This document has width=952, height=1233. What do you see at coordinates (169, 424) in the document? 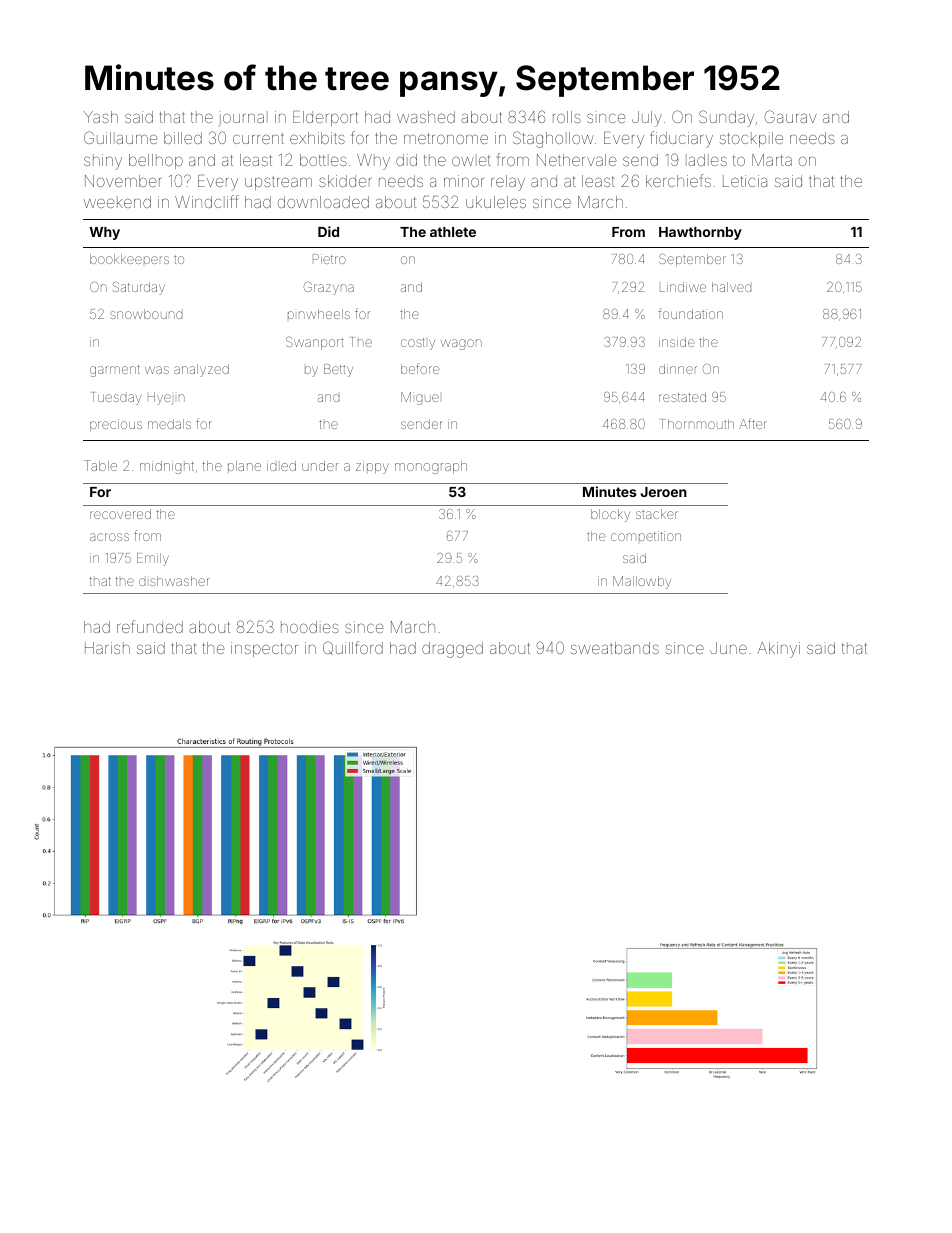
I see `medals` at bounding box center [169, 424].
